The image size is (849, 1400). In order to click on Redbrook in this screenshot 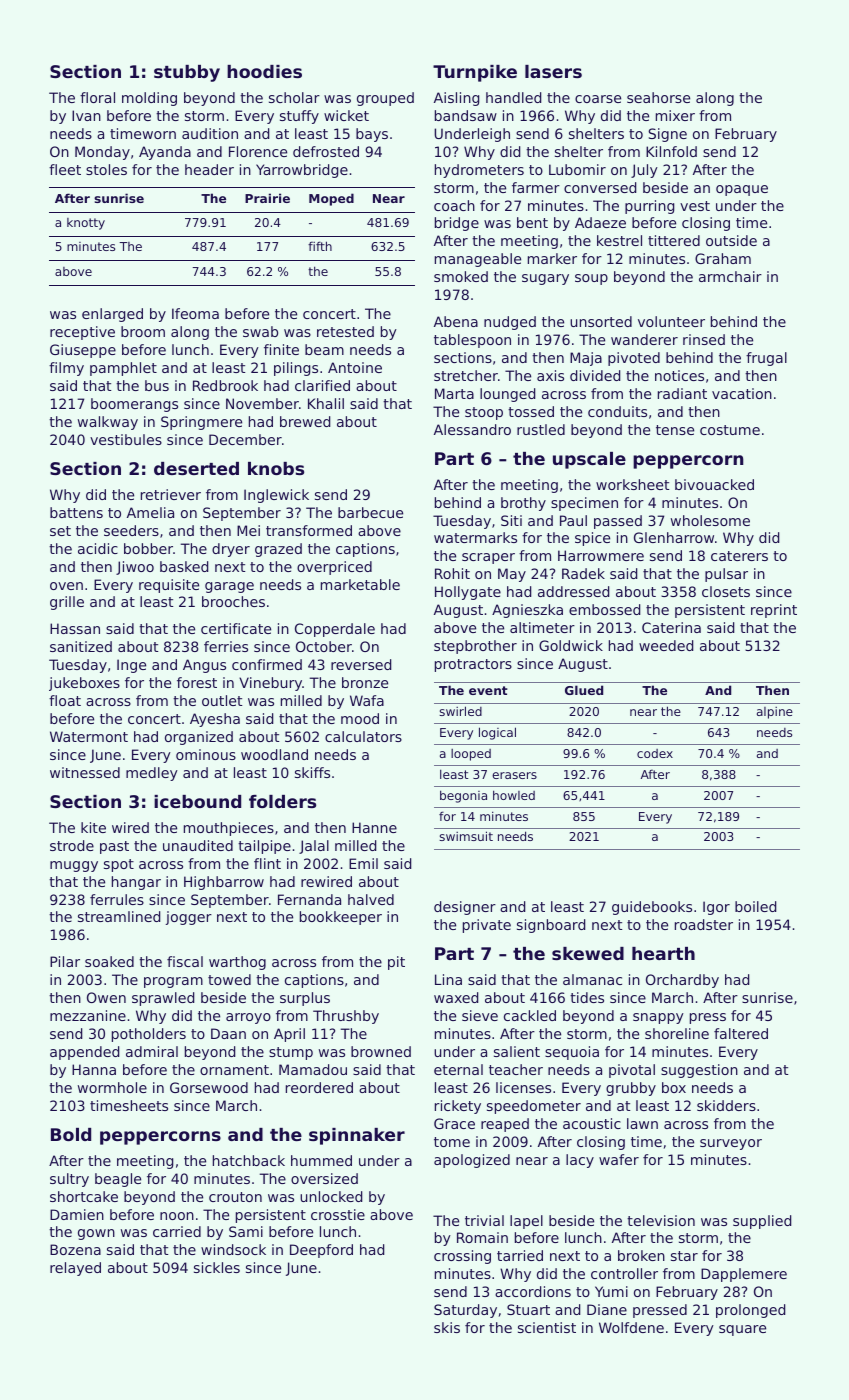, I will do `click(225, 385)`.
